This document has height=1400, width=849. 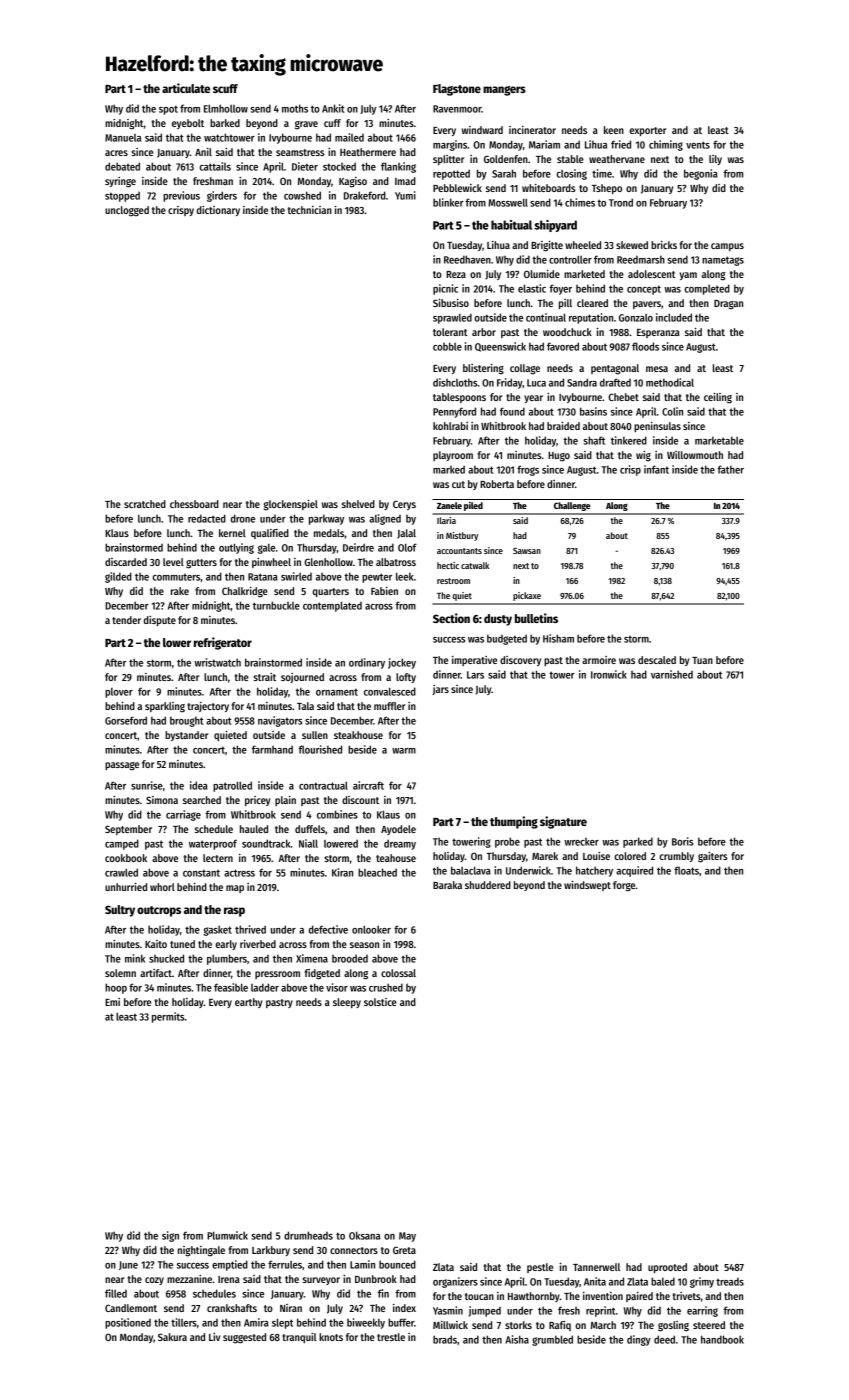 What do you see at coordinates (504, 91) in the document?
I see `mangers` at bounding box center [504, 91].
